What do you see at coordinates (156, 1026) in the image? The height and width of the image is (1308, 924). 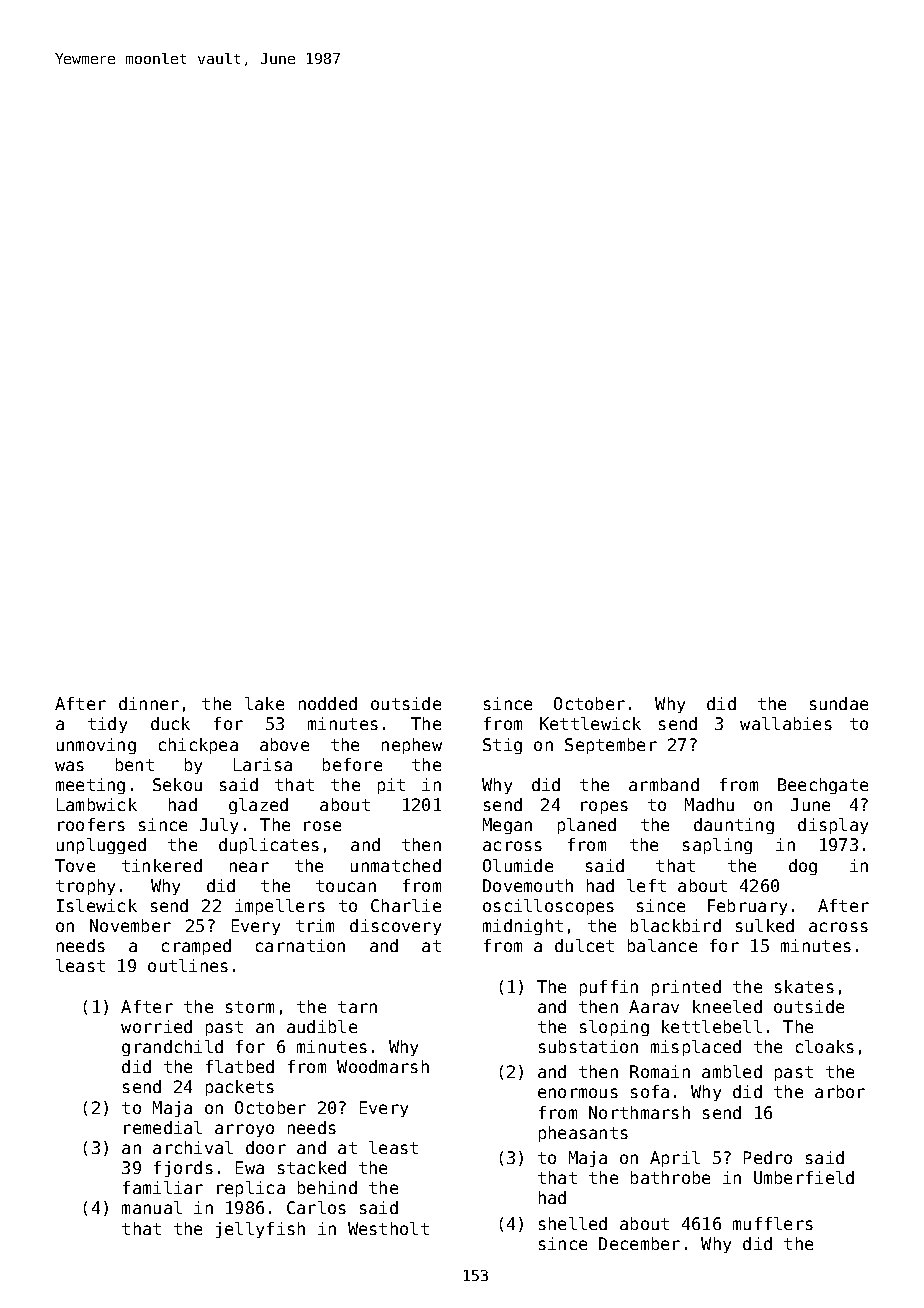 I see `worried` at bounding box center [156, 1026].
